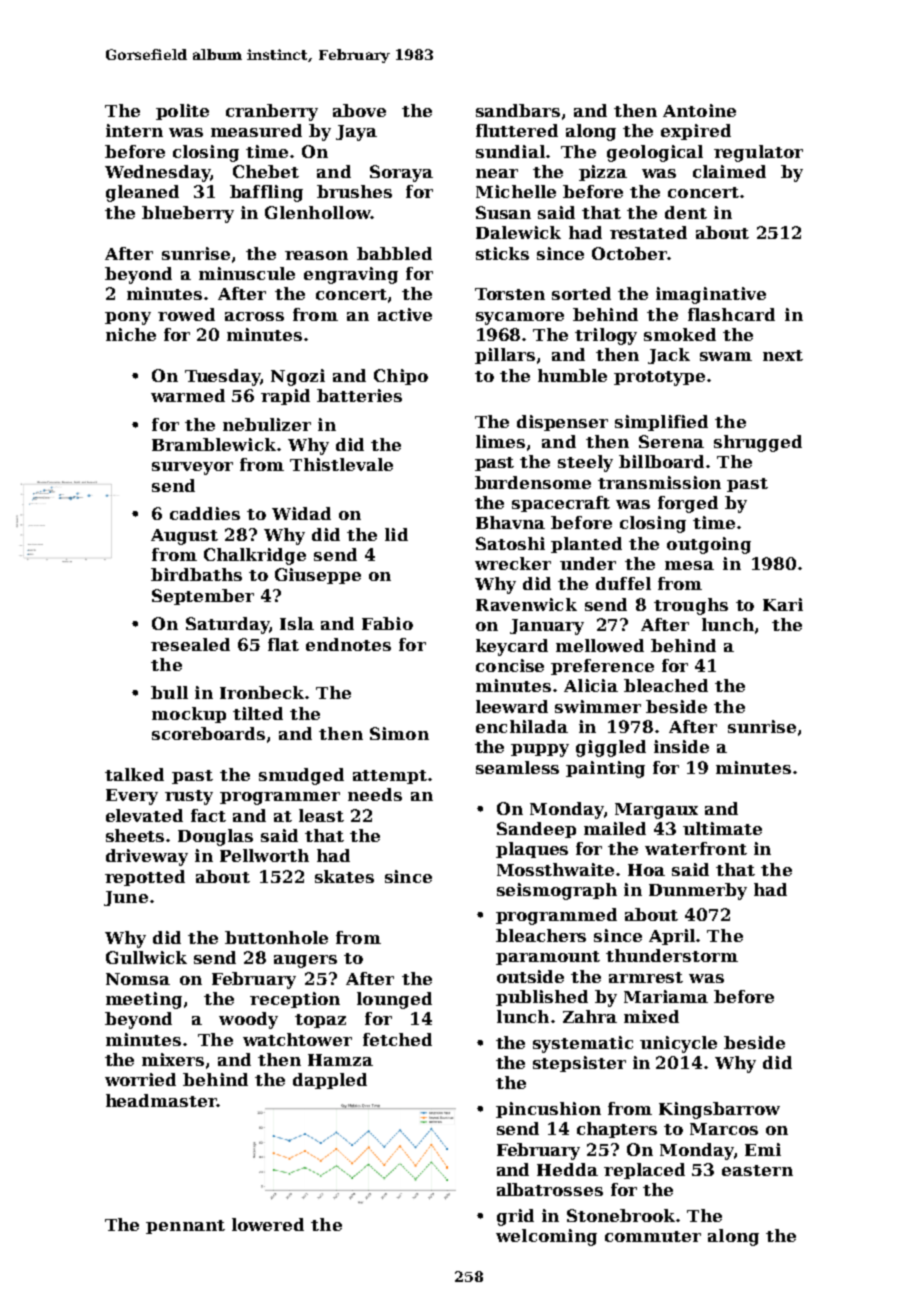 This screenshot has height=1316, width=908. Describe the element at coordinates (188, 214) in the screenshot. I see `blueberry` at that location.
